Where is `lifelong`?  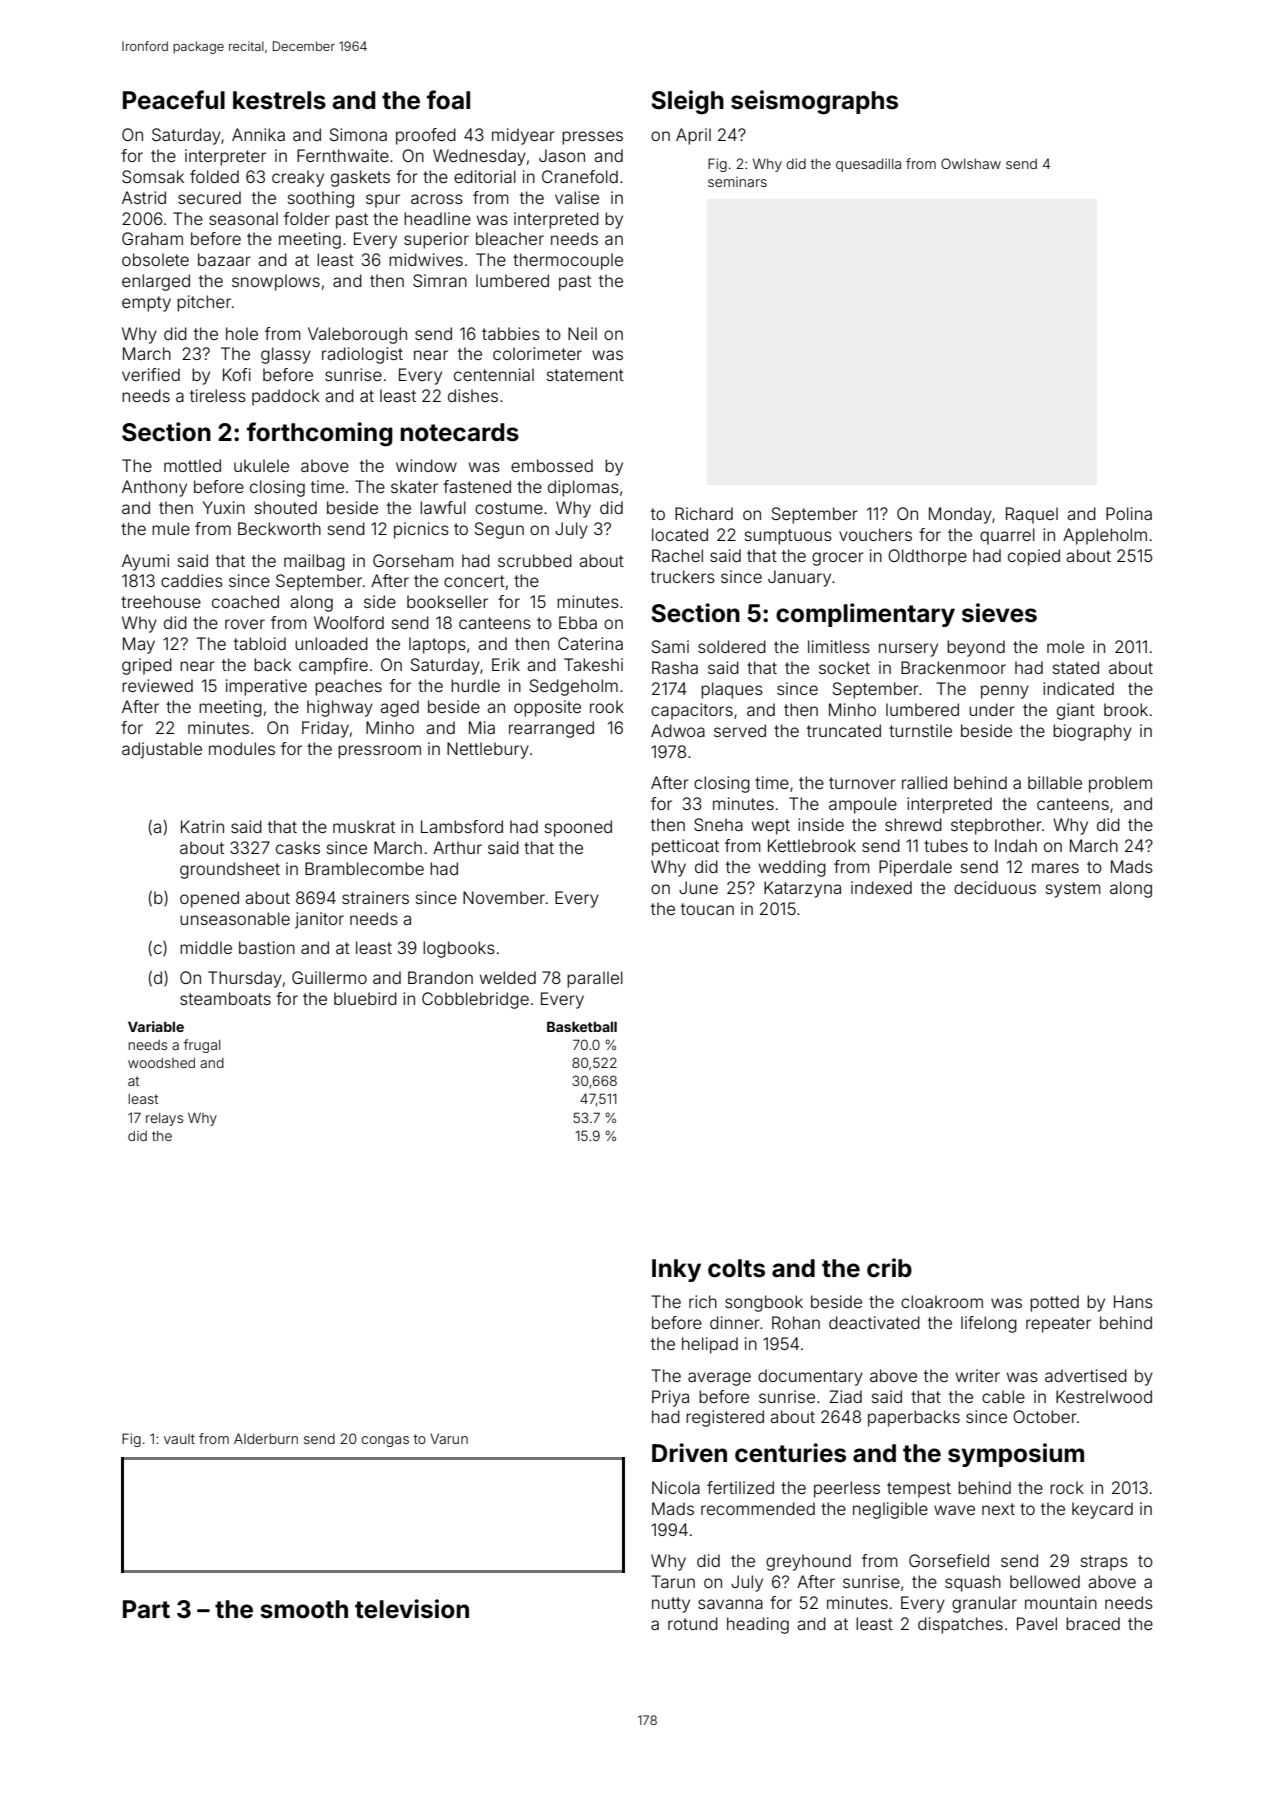 lifelong is located at coordinates (989, 1324).
